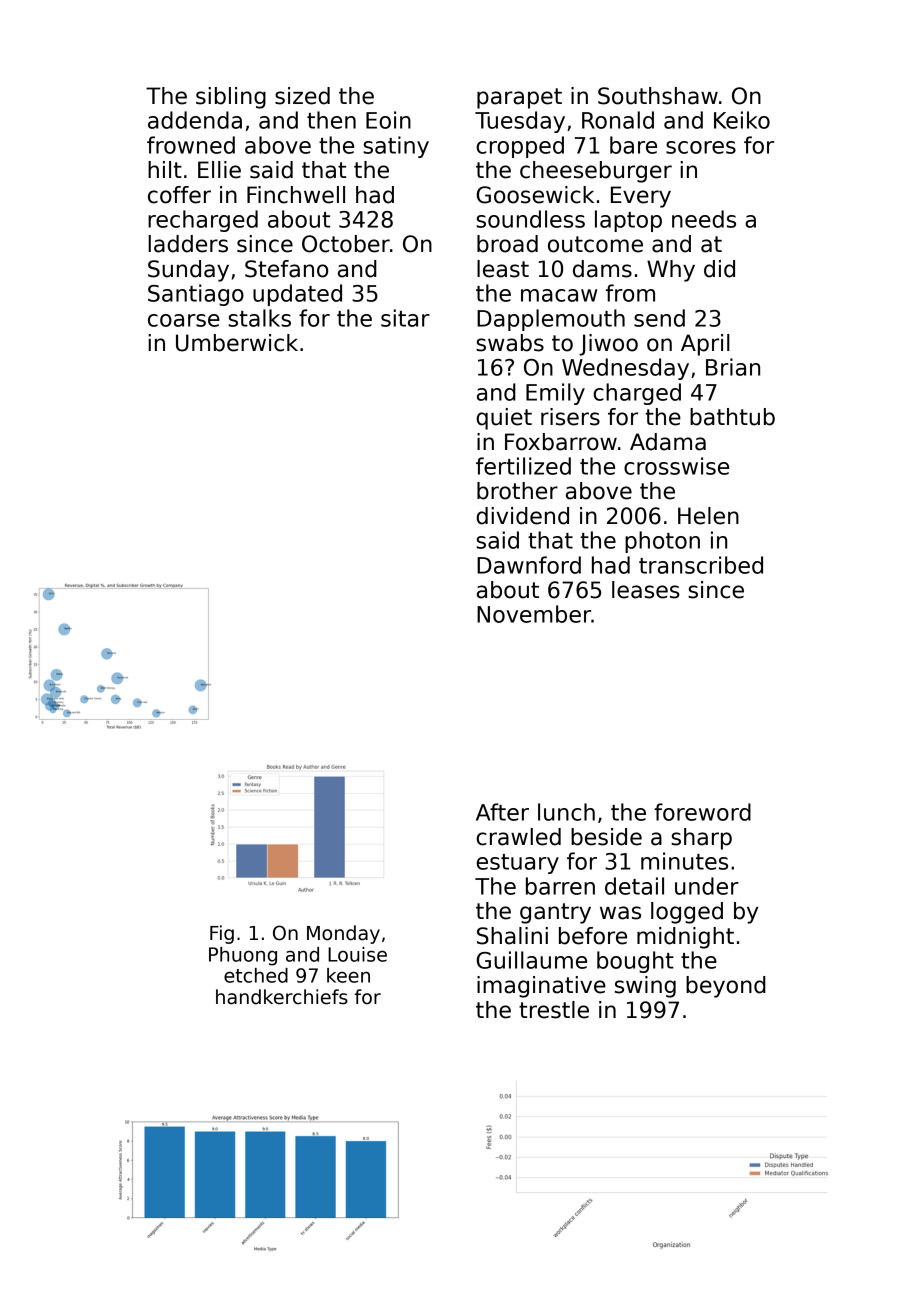 The height and width of the screenshot is (1314, 924). I want to click on sitar, so click(405, 318).
